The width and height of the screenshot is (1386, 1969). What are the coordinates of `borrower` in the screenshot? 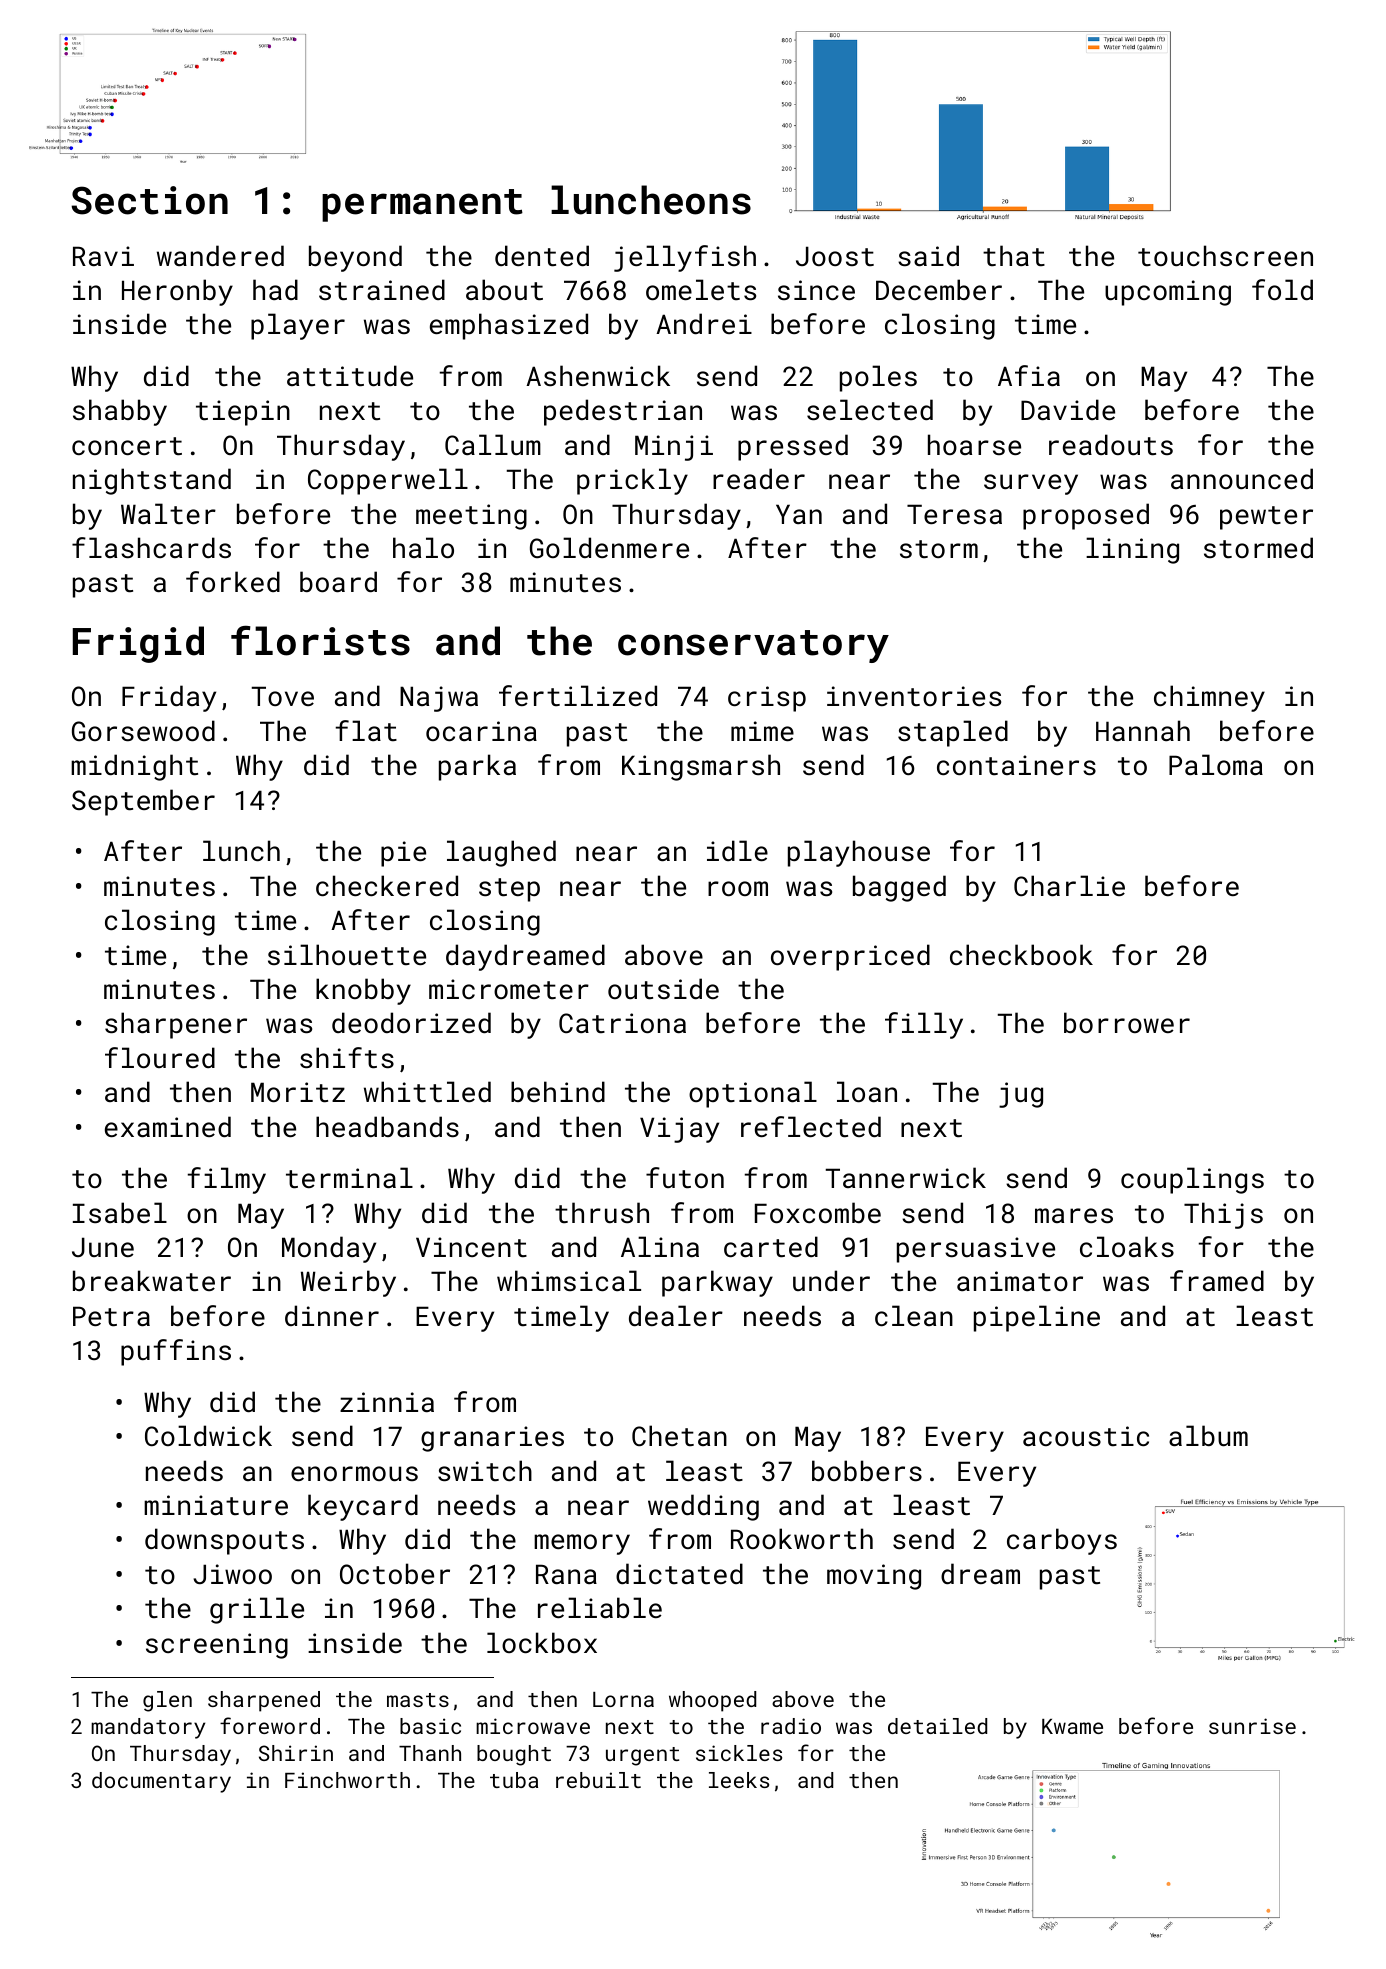 It's located at (1127, 1022).
